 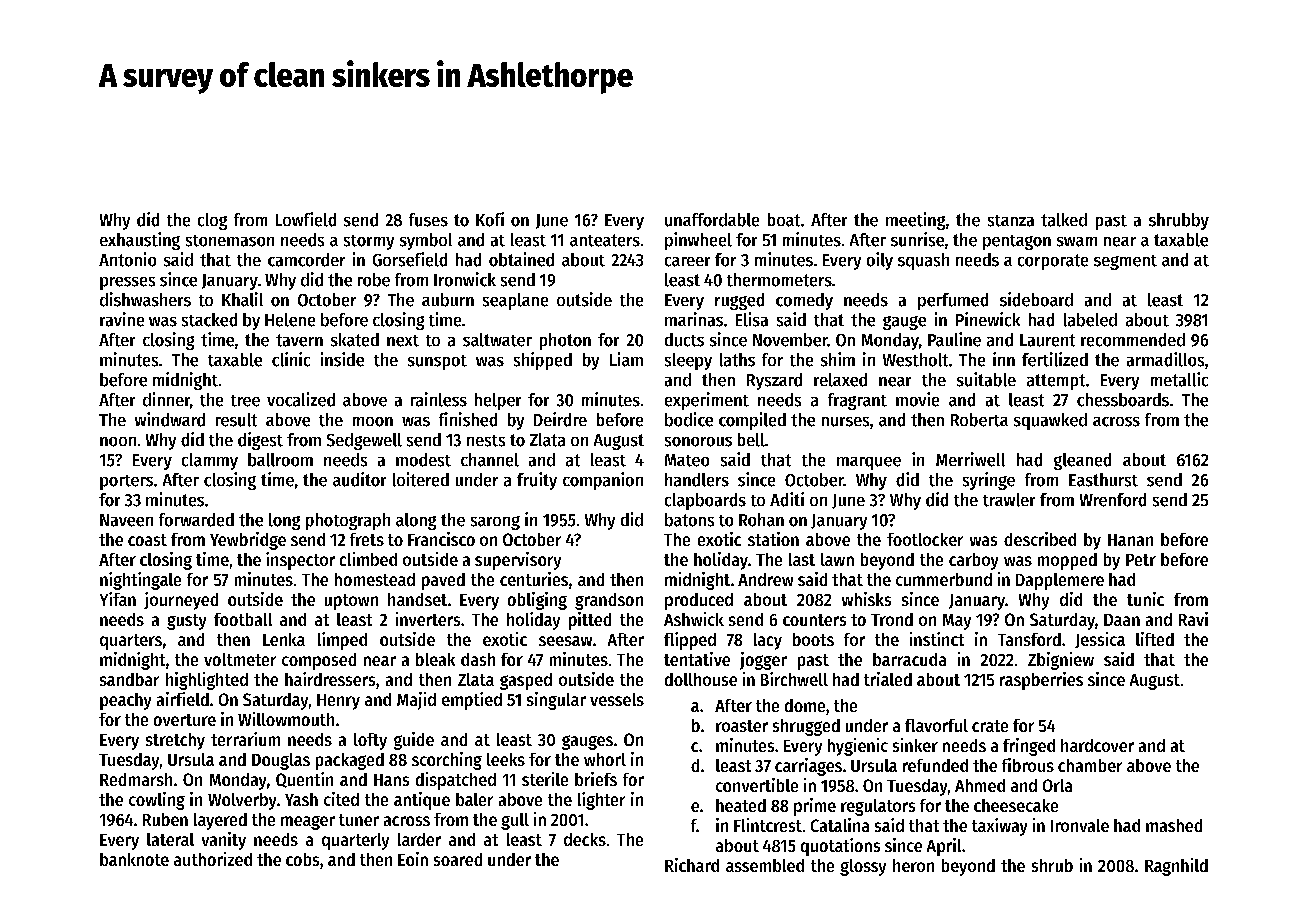 What do you see at coordinates (585, 839) in the page?
I see `decks` at bounding box center [585, 839].
